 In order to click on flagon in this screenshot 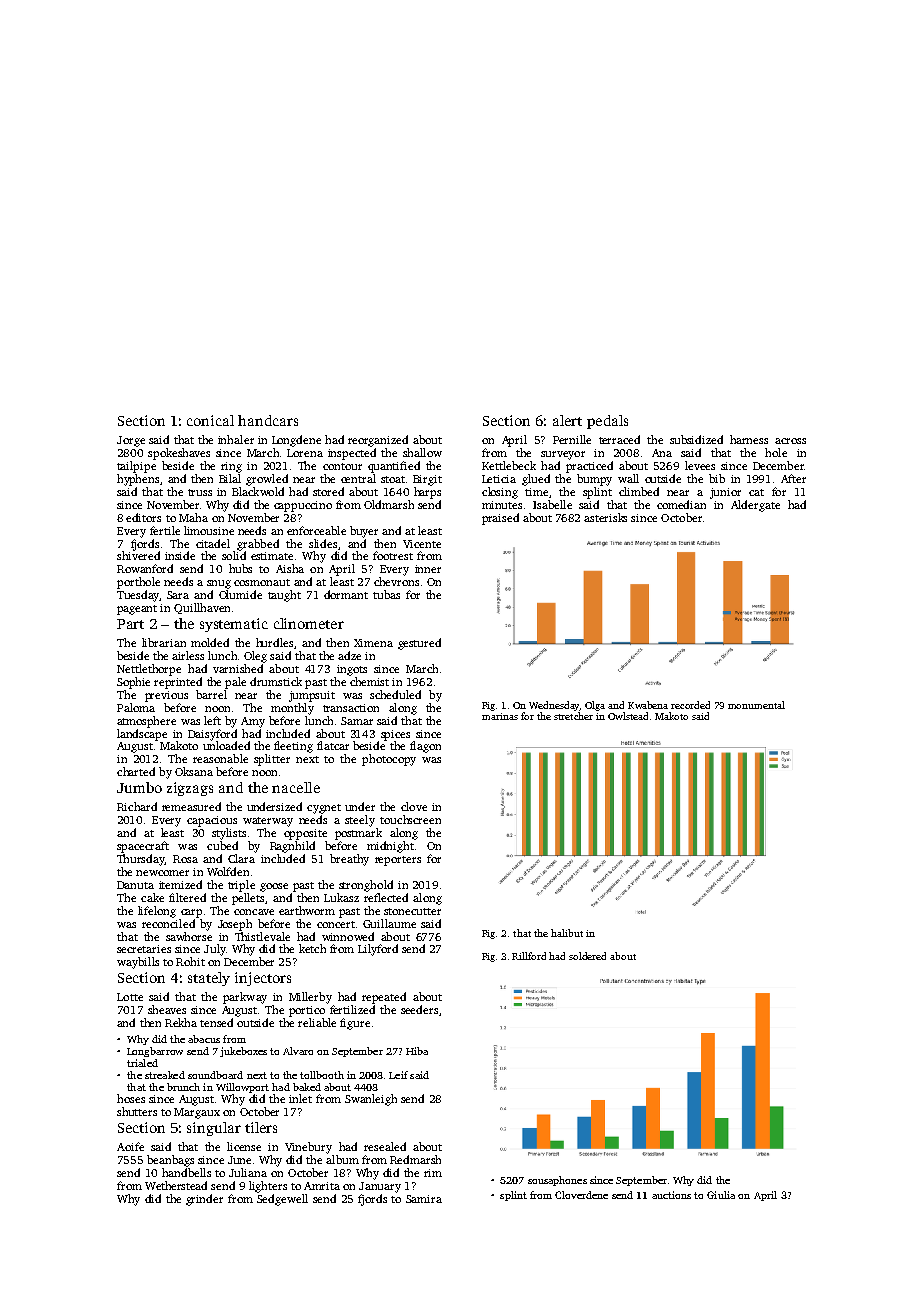, I will do `click(425, 747)`.
